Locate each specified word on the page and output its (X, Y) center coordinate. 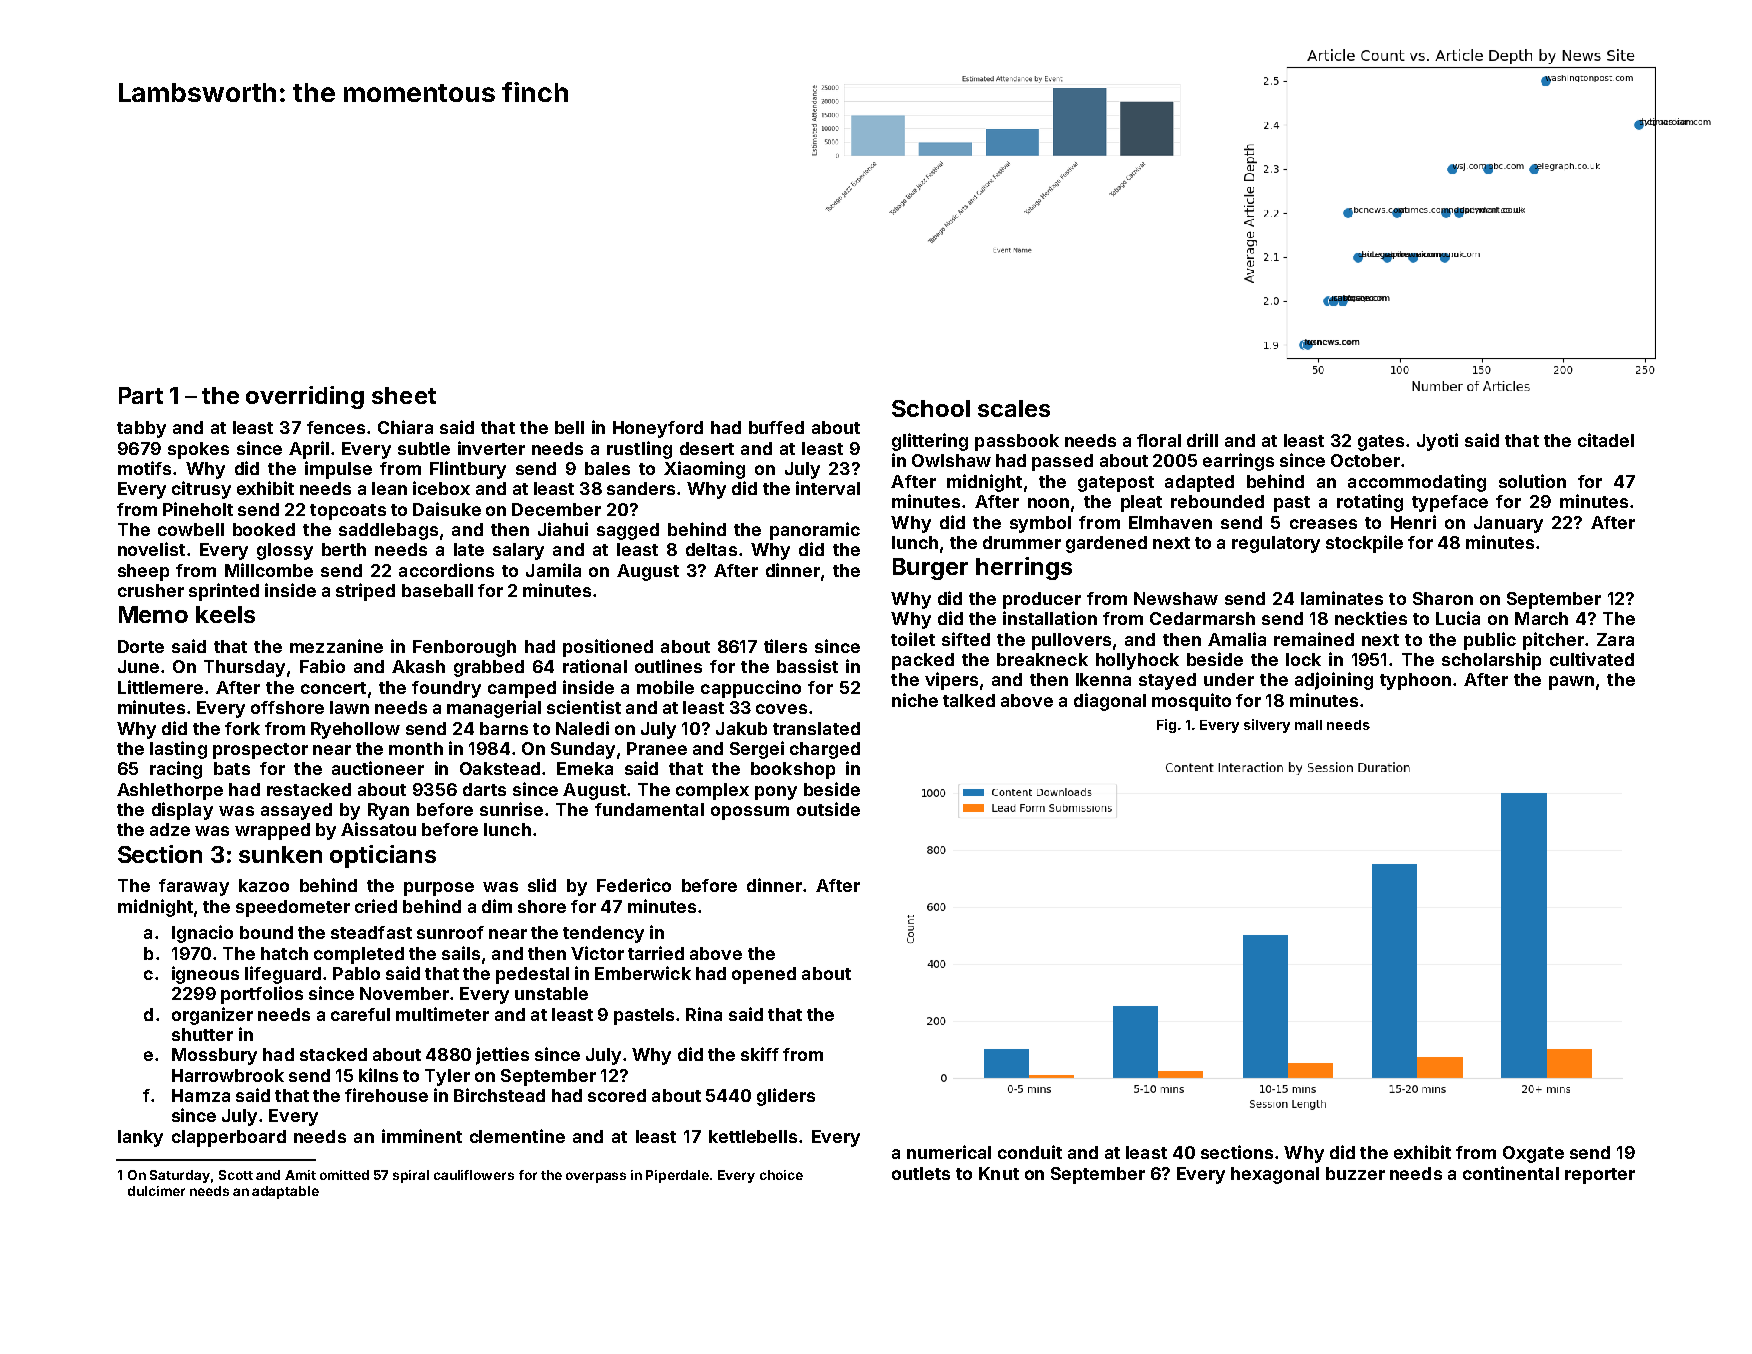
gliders (786, 1097)
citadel (1606, 440)
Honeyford (658, 429)
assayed (296, 811)
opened (764, 975)
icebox (441, 488)
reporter (1600, 1176)
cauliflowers (474, 1175)
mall (1308, 725)
